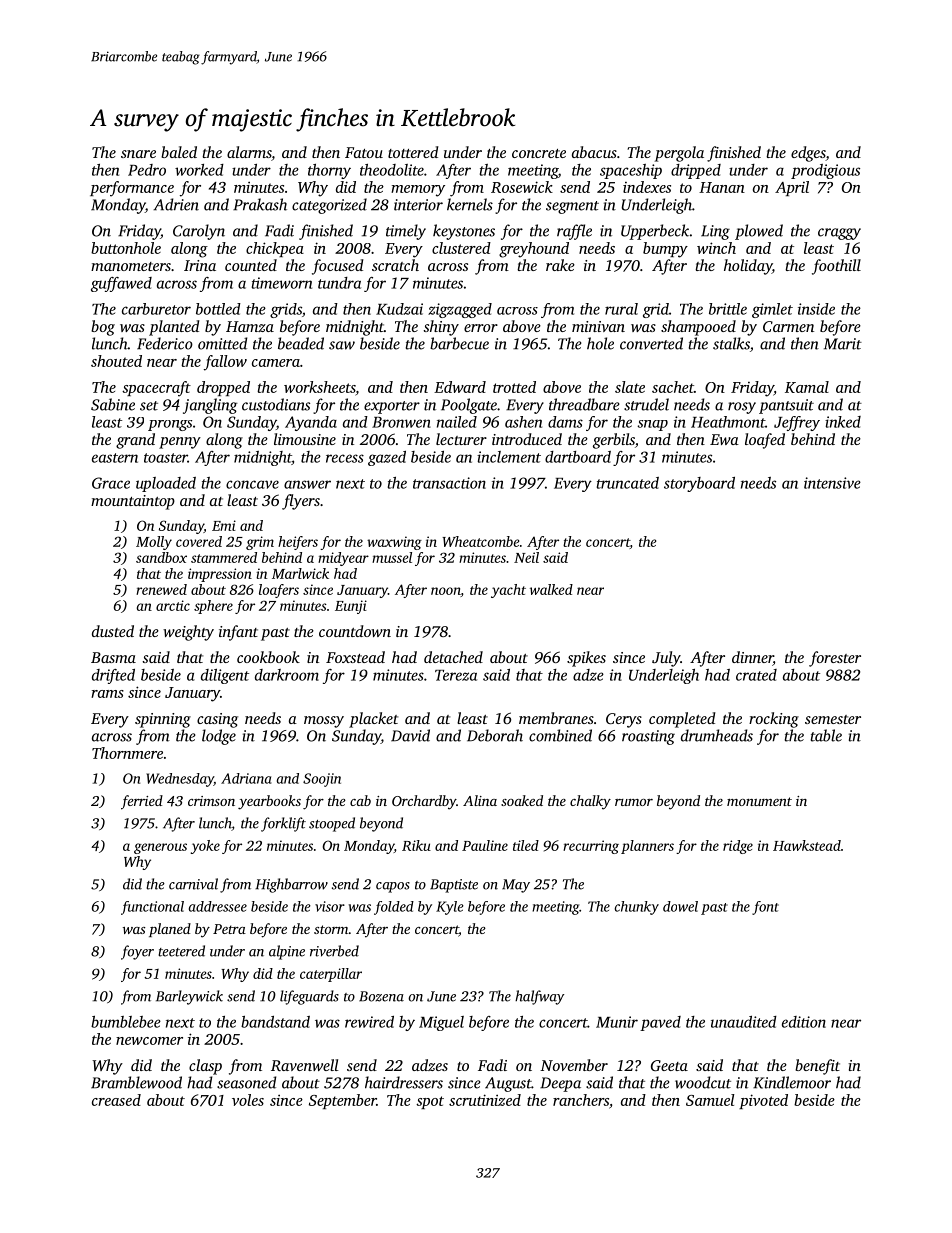 This screenshot has height=1233, width=952. I want to click on baled, so click(179, 152).
